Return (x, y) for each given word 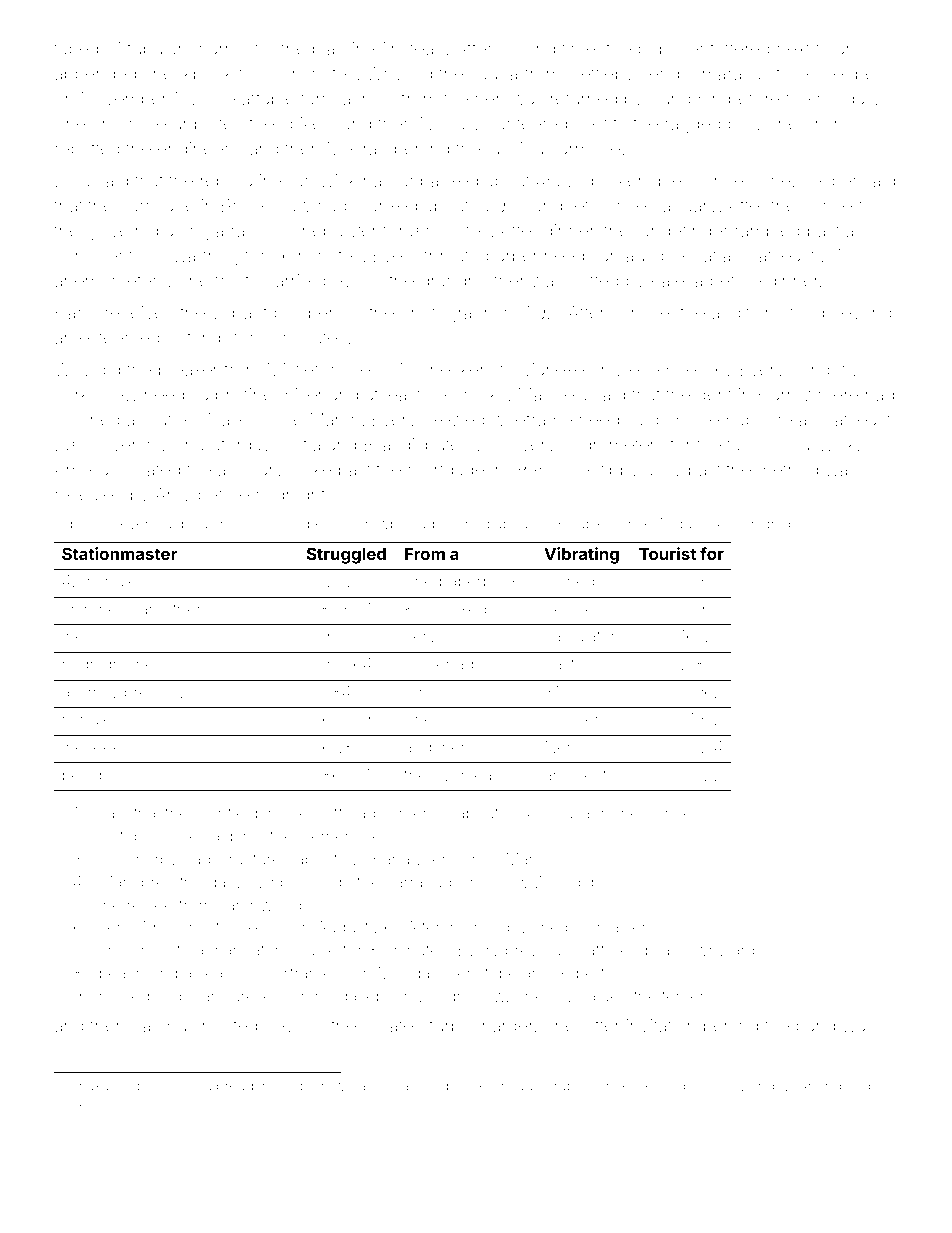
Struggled (346, 555)
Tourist (667, 553)
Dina (73, 180)
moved (124, 996)
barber (512, 255)
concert (832, 206)
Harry (77, 314)
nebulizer (340, 230)
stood (803, 312)
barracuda (423, 882)
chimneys (98, 611)
